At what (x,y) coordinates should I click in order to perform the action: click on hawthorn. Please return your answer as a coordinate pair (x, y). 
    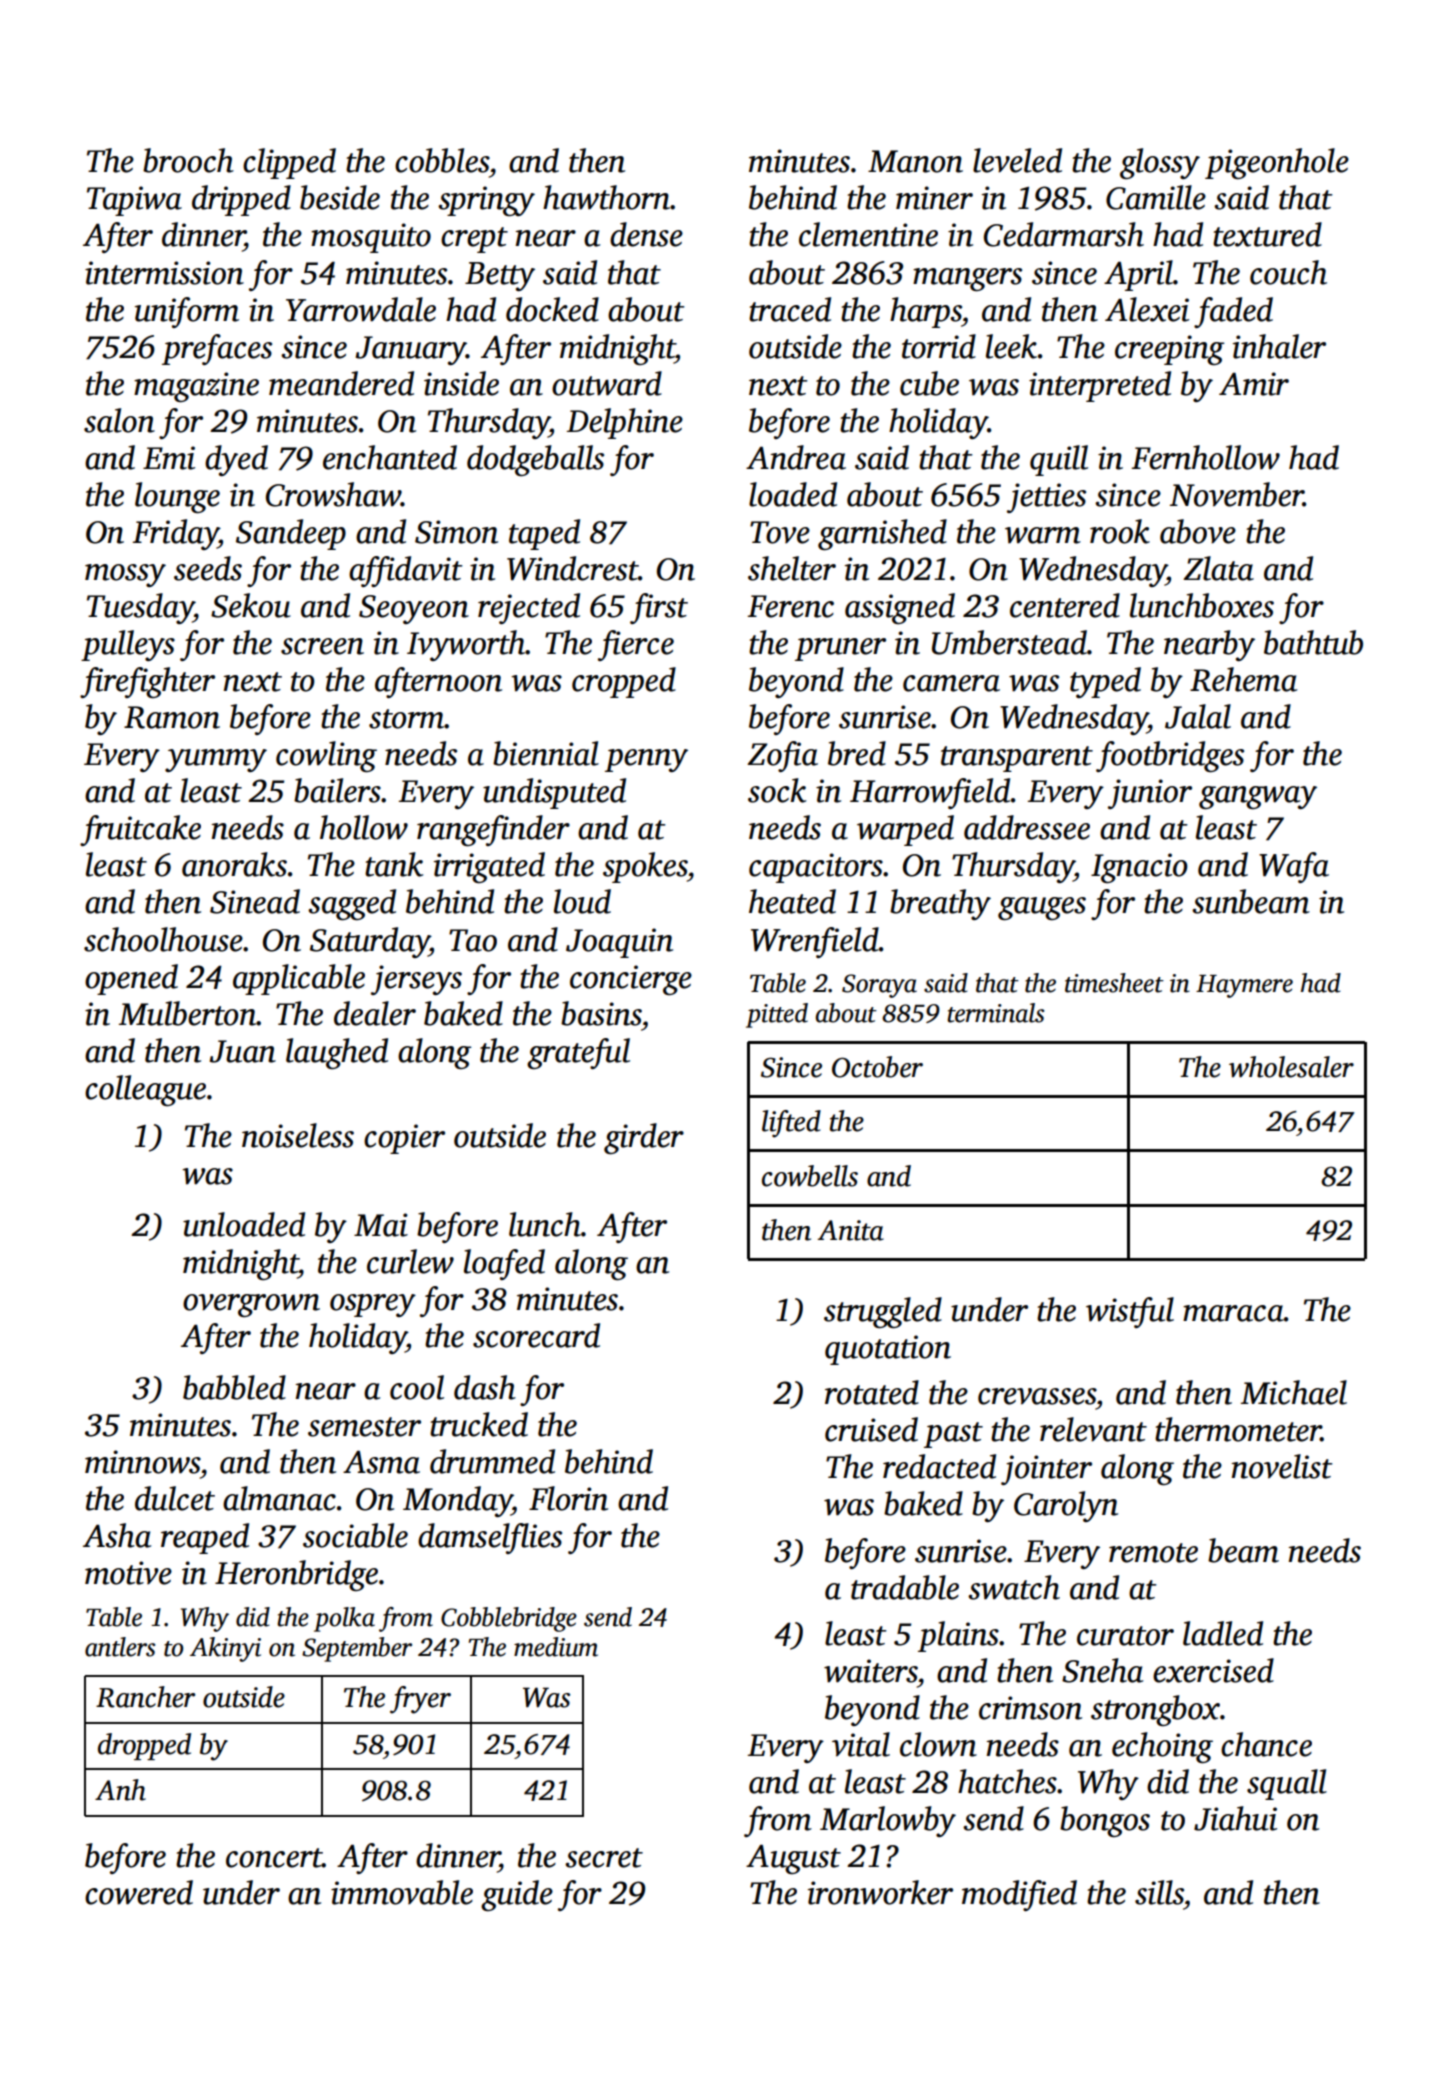
    Looking at the image, I should click on (606, 197).
